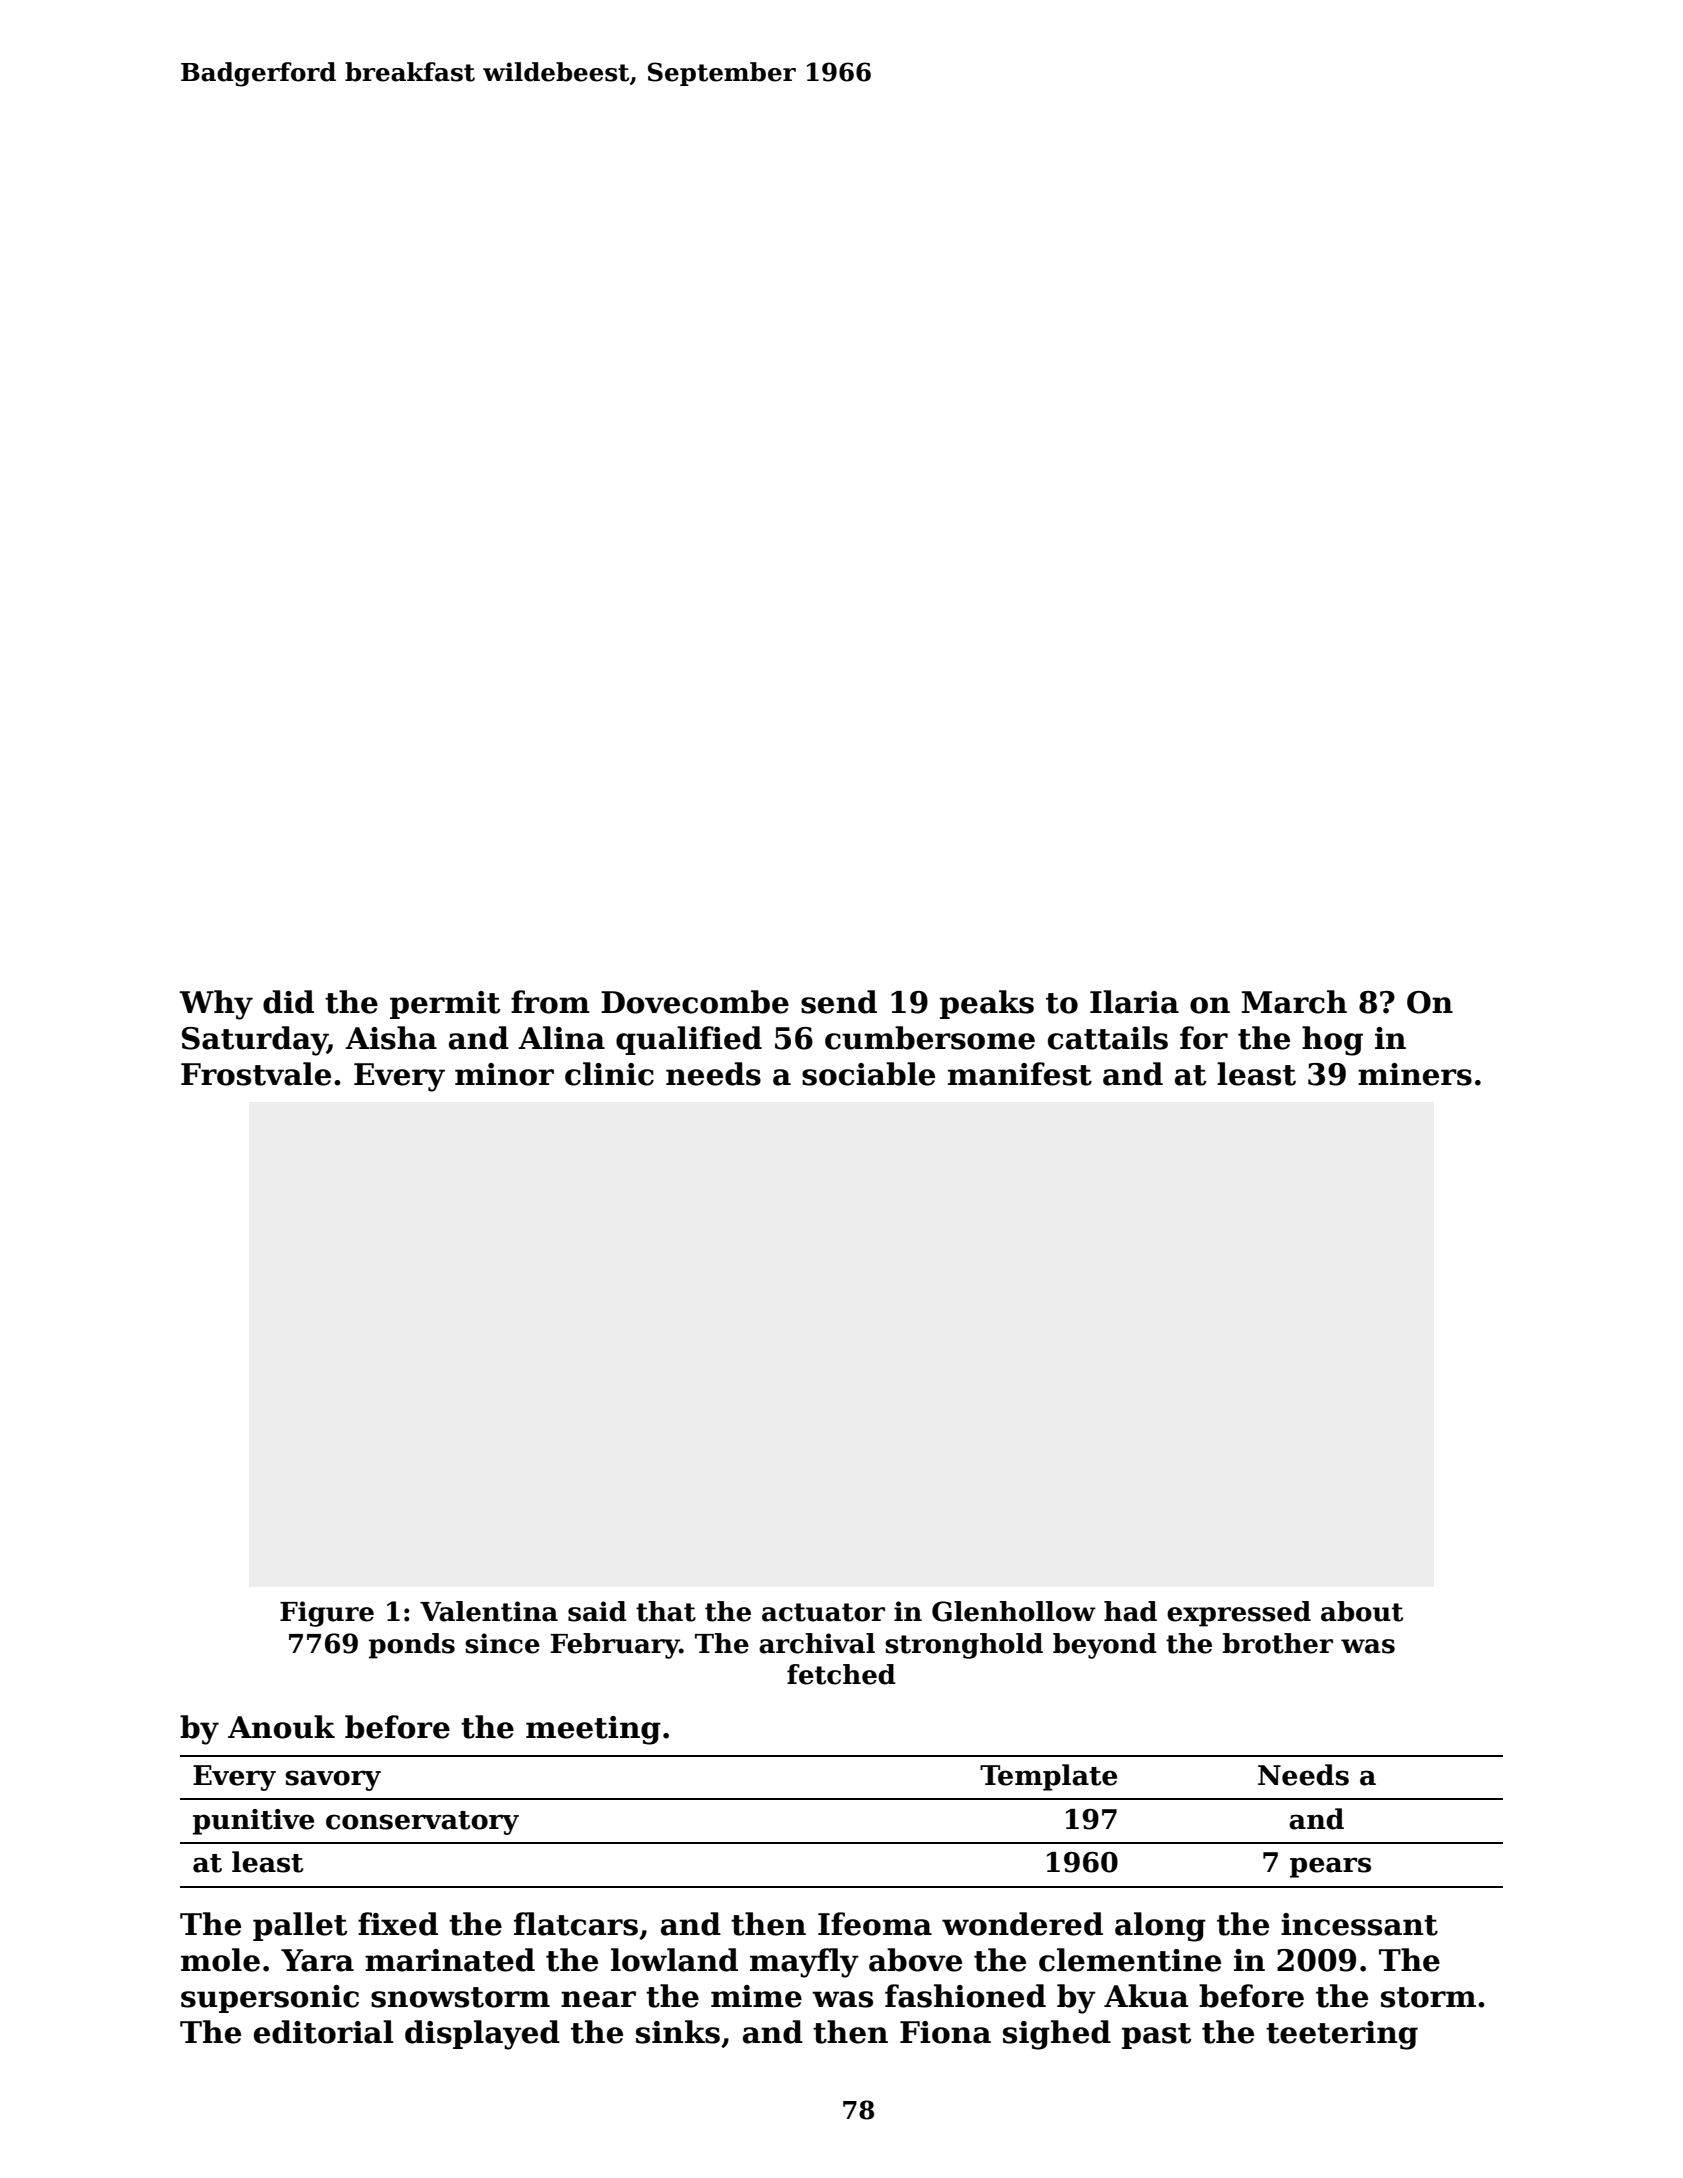 Image resolution: width=1683 pixels, height=2178 pixels. I want to click on brother, so click(1278, 1643).
